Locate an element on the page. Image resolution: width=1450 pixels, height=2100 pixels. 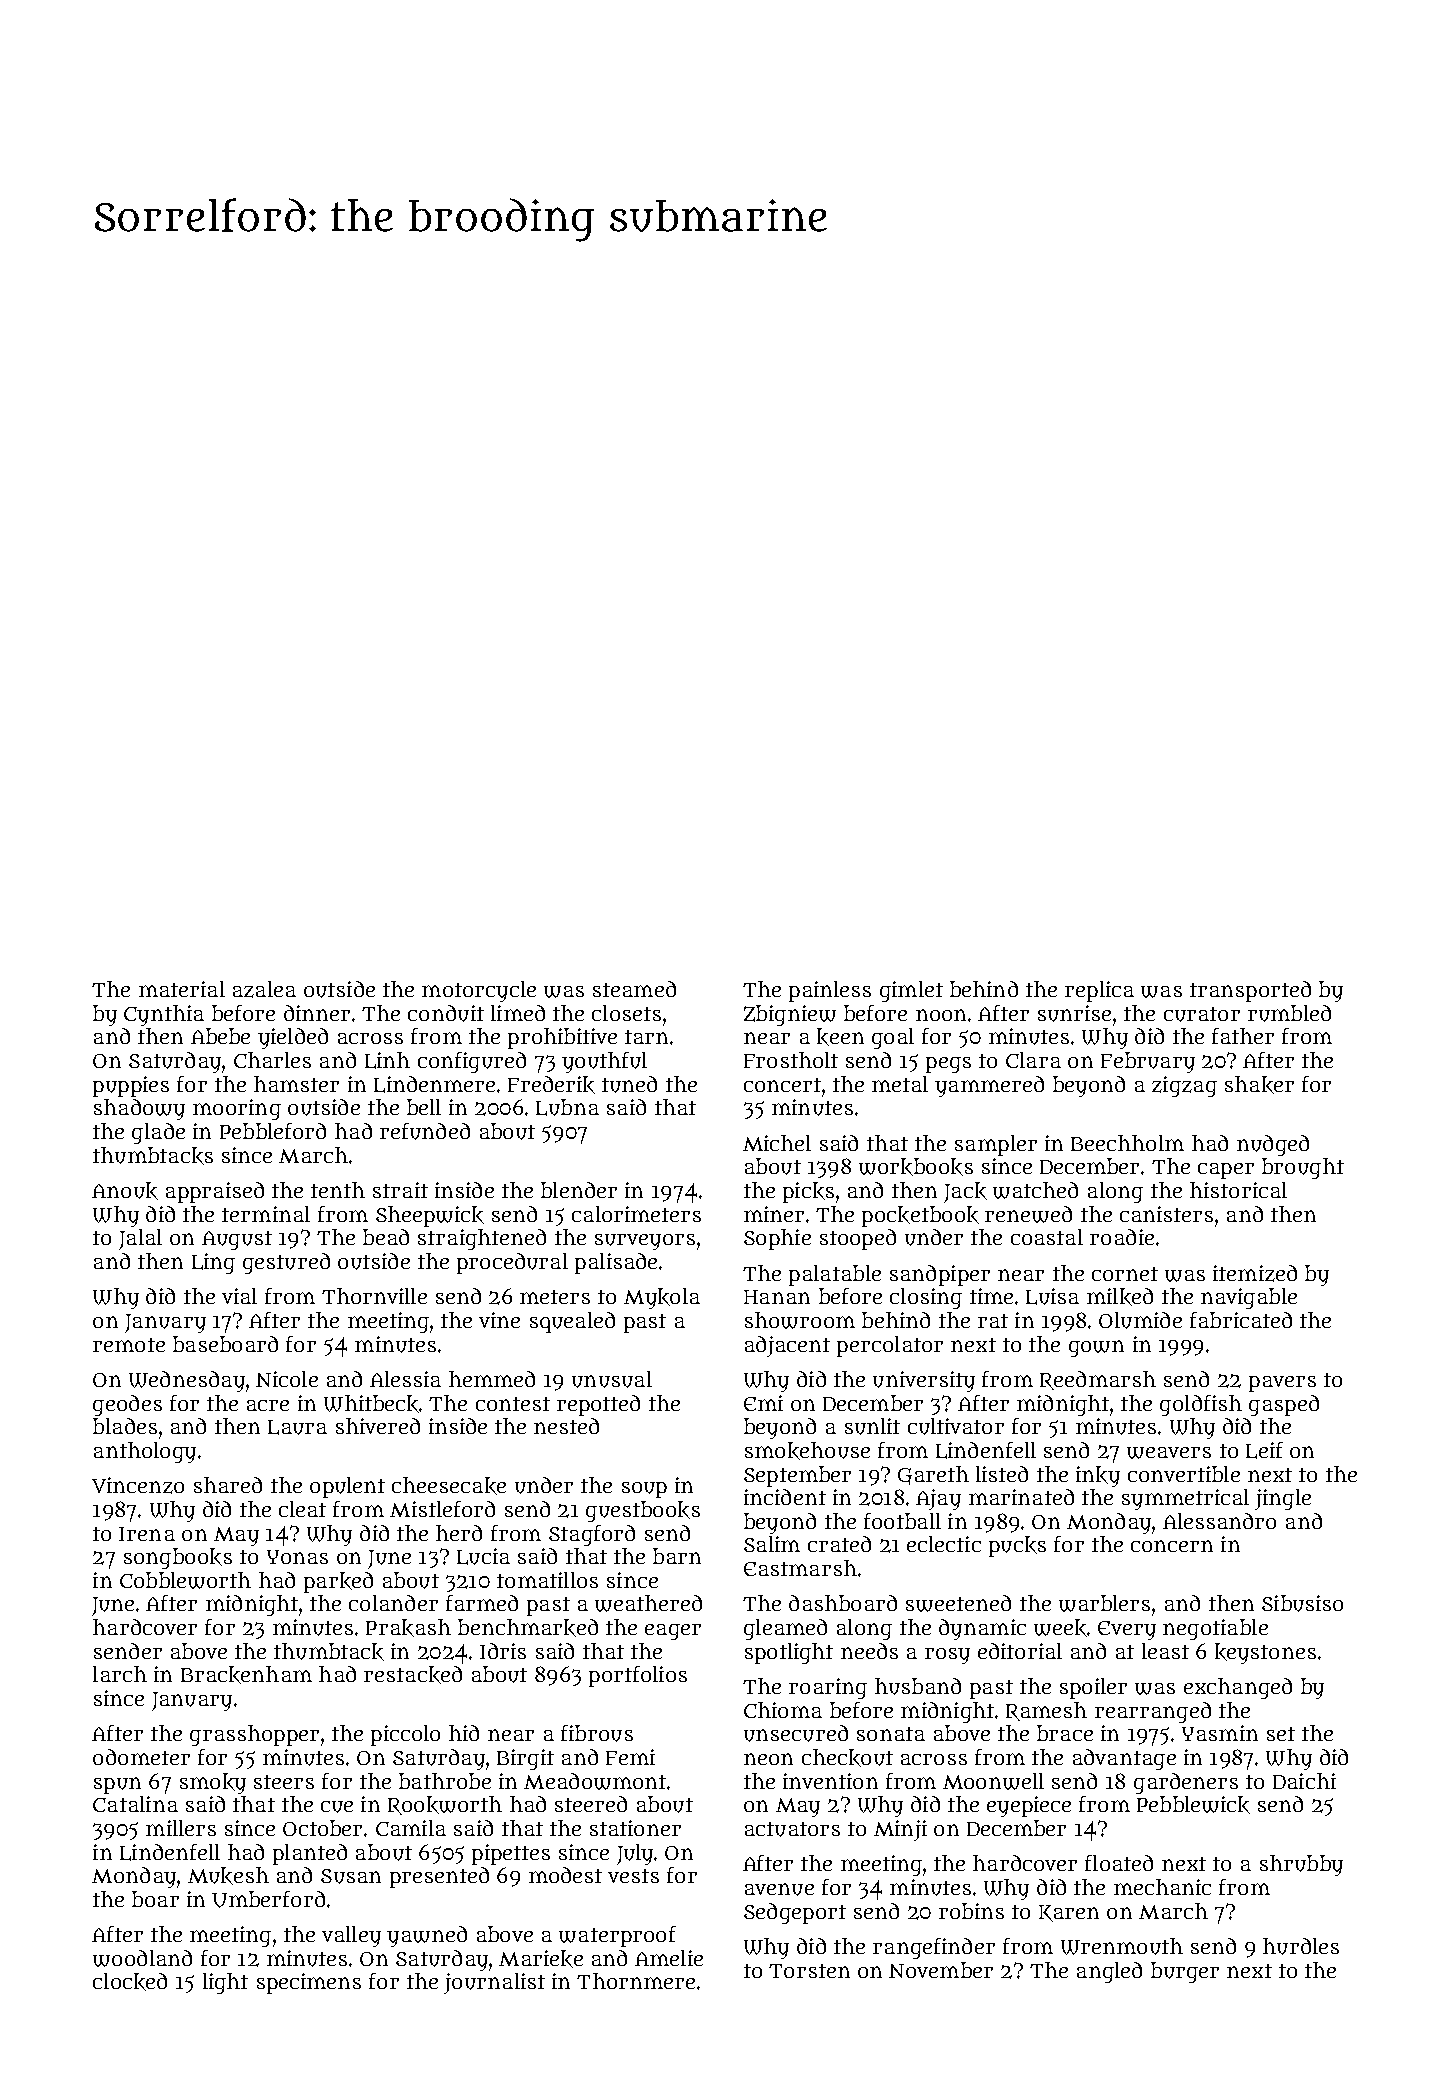
restacked is located at coordinates (413, 1675).
